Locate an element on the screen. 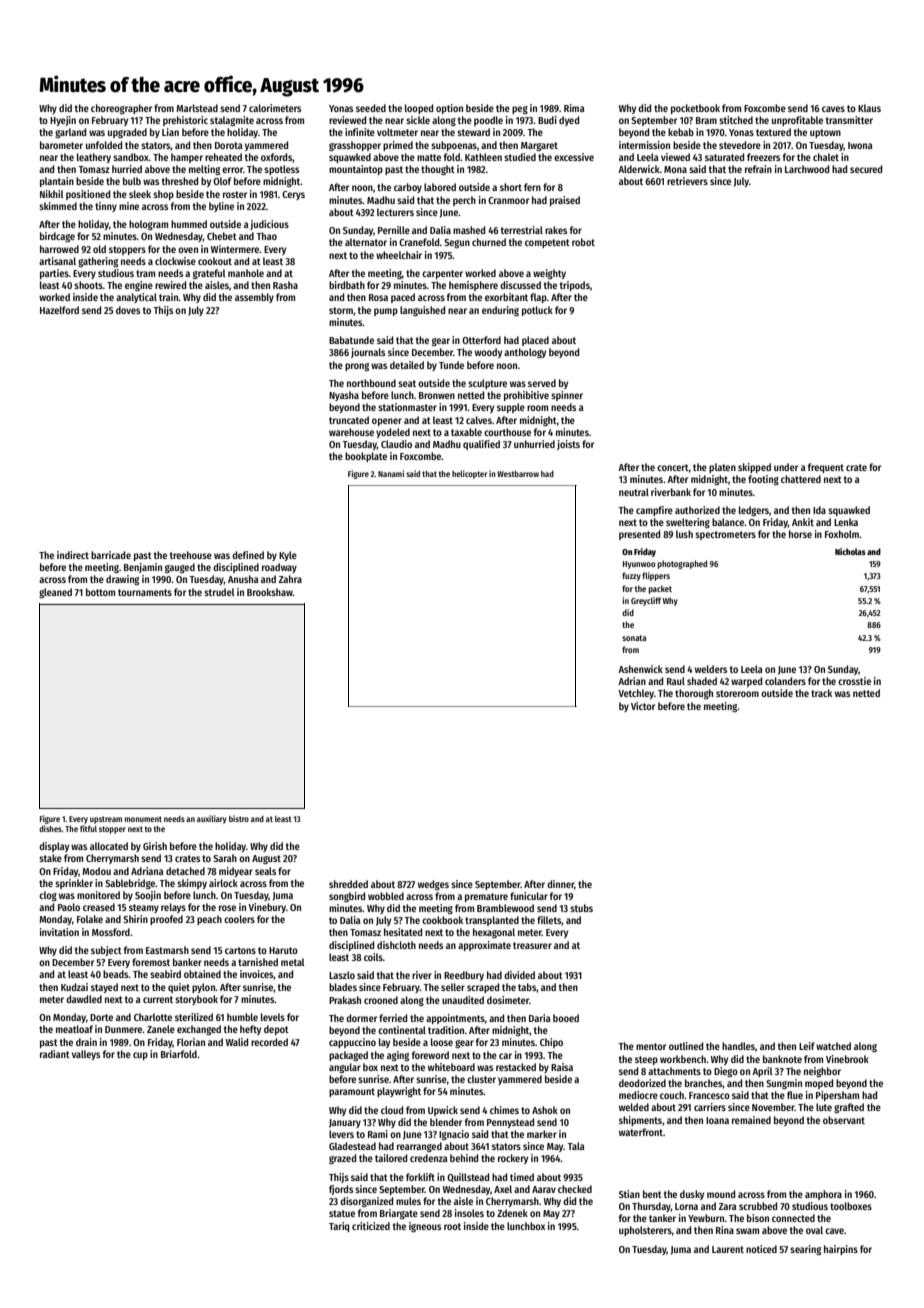 The width and height of the screenshot is (924, 1308). train is located at coordinates (169, 297).
